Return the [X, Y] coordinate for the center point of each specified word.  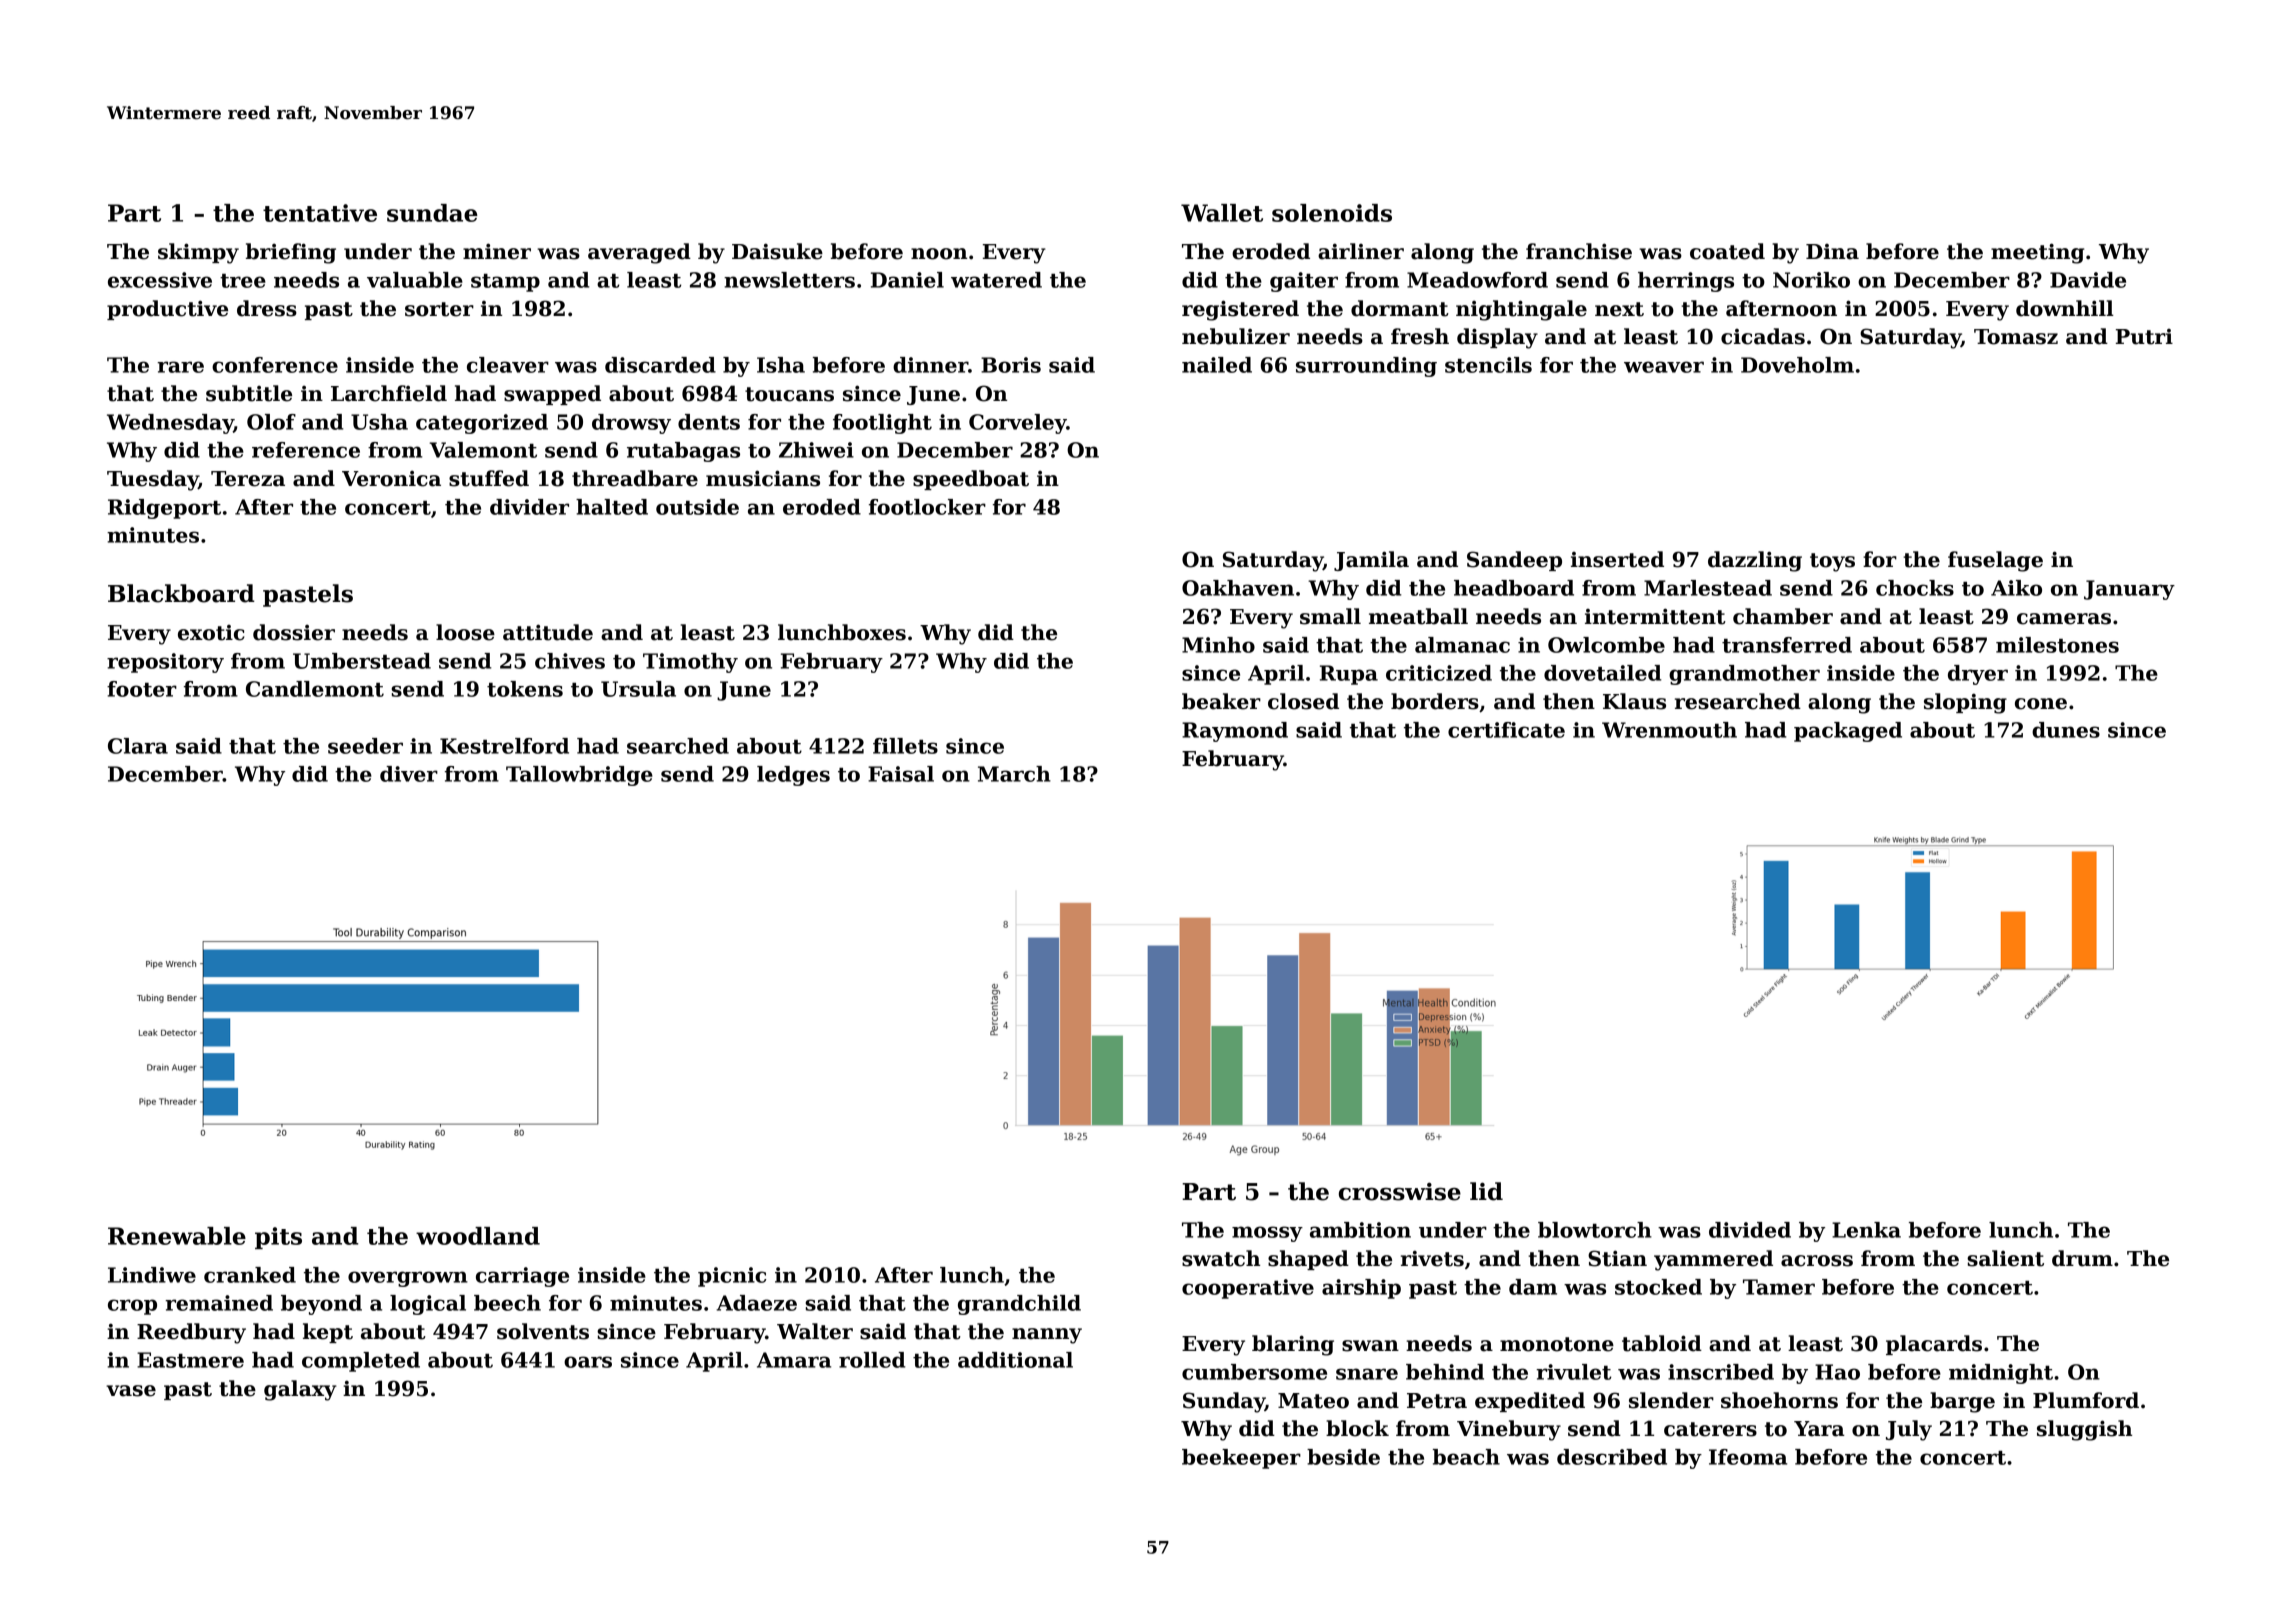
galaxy [300, 1390]
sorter [439, 309]
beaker [1221, 701]
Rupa [1349, 675]
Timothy [690, 663]
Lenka [1866, 1230]
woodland [478, 1236]
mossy [1267, 1234]
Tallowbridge [579, 776]
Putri [2144, 337]
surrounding [1366, 367]
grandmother [1744, 675]
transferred [1787, 645]
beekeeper [1241, 1459]
